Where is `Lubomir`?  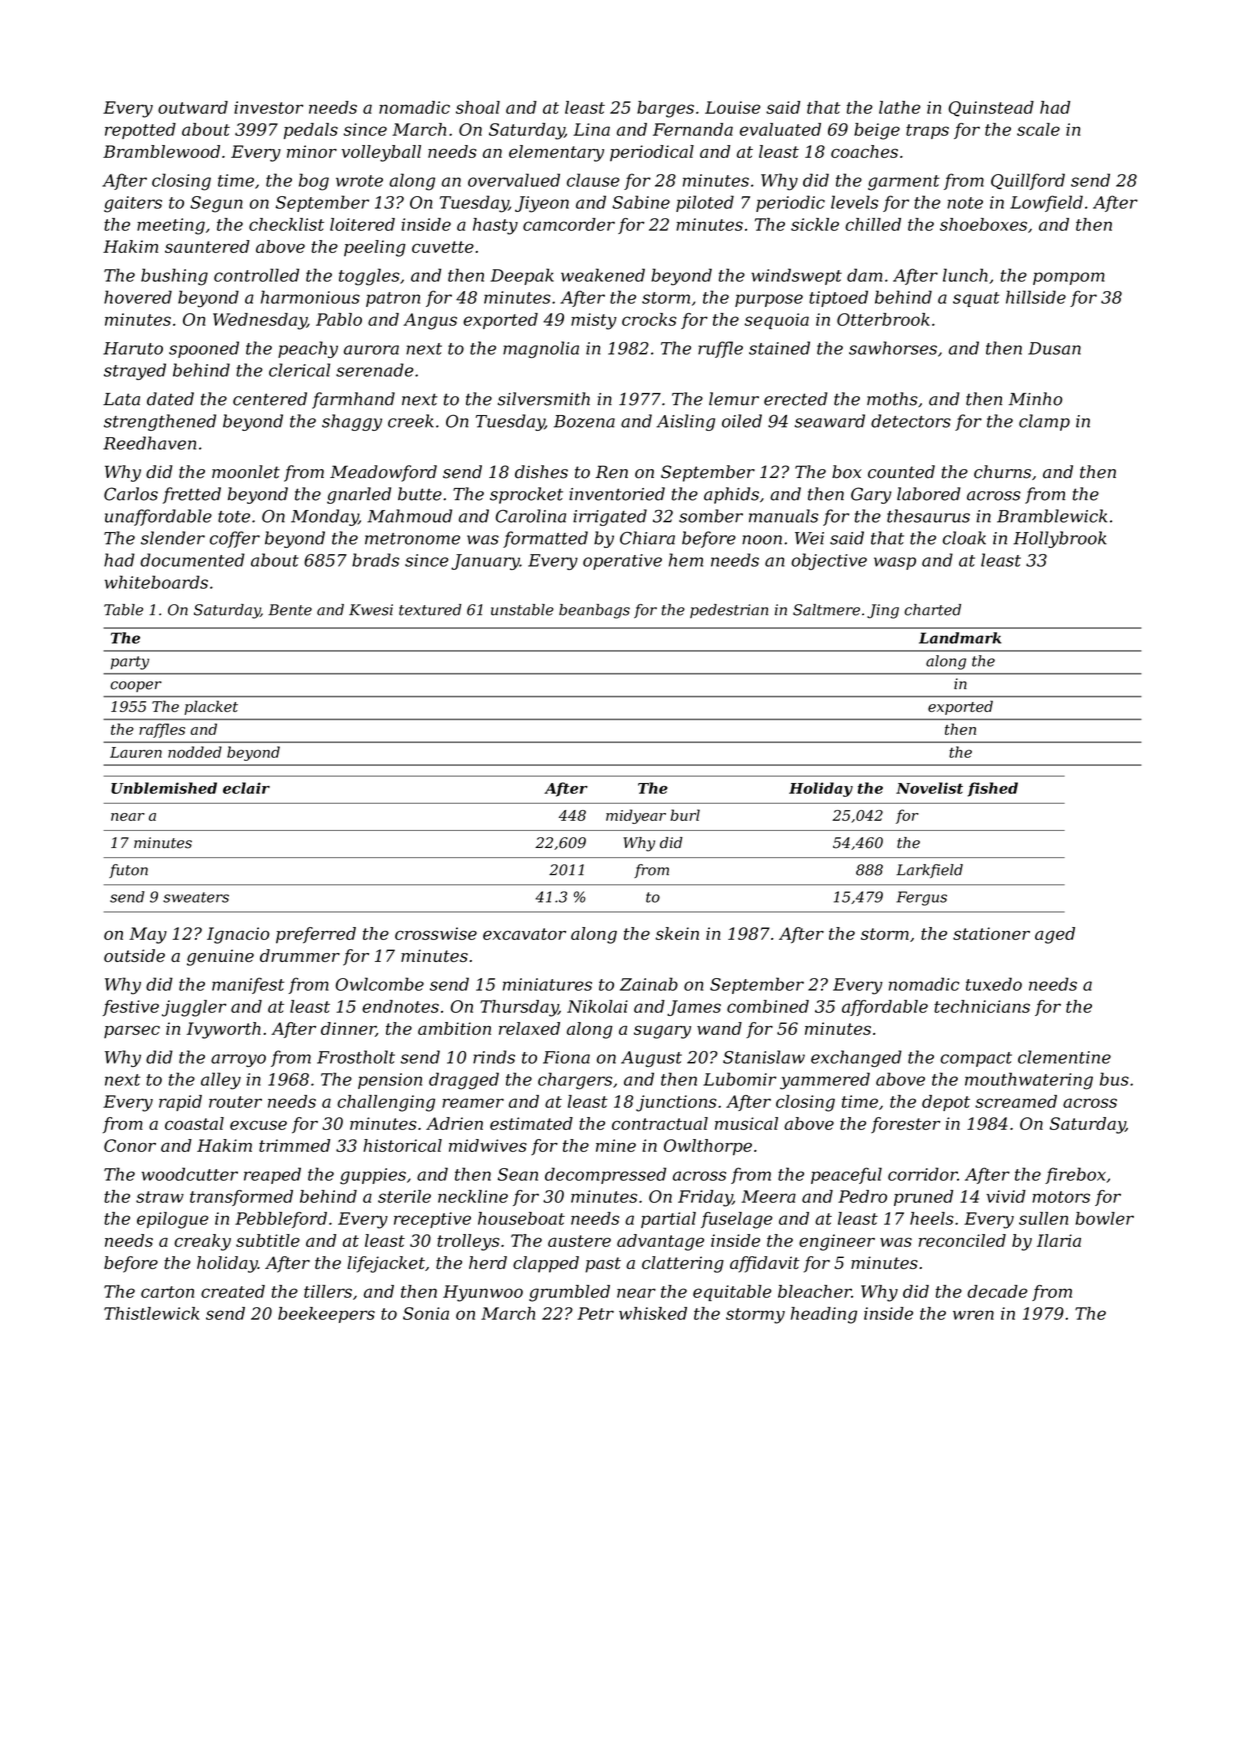
Lubomir is located at coordinates (739, 1079).
